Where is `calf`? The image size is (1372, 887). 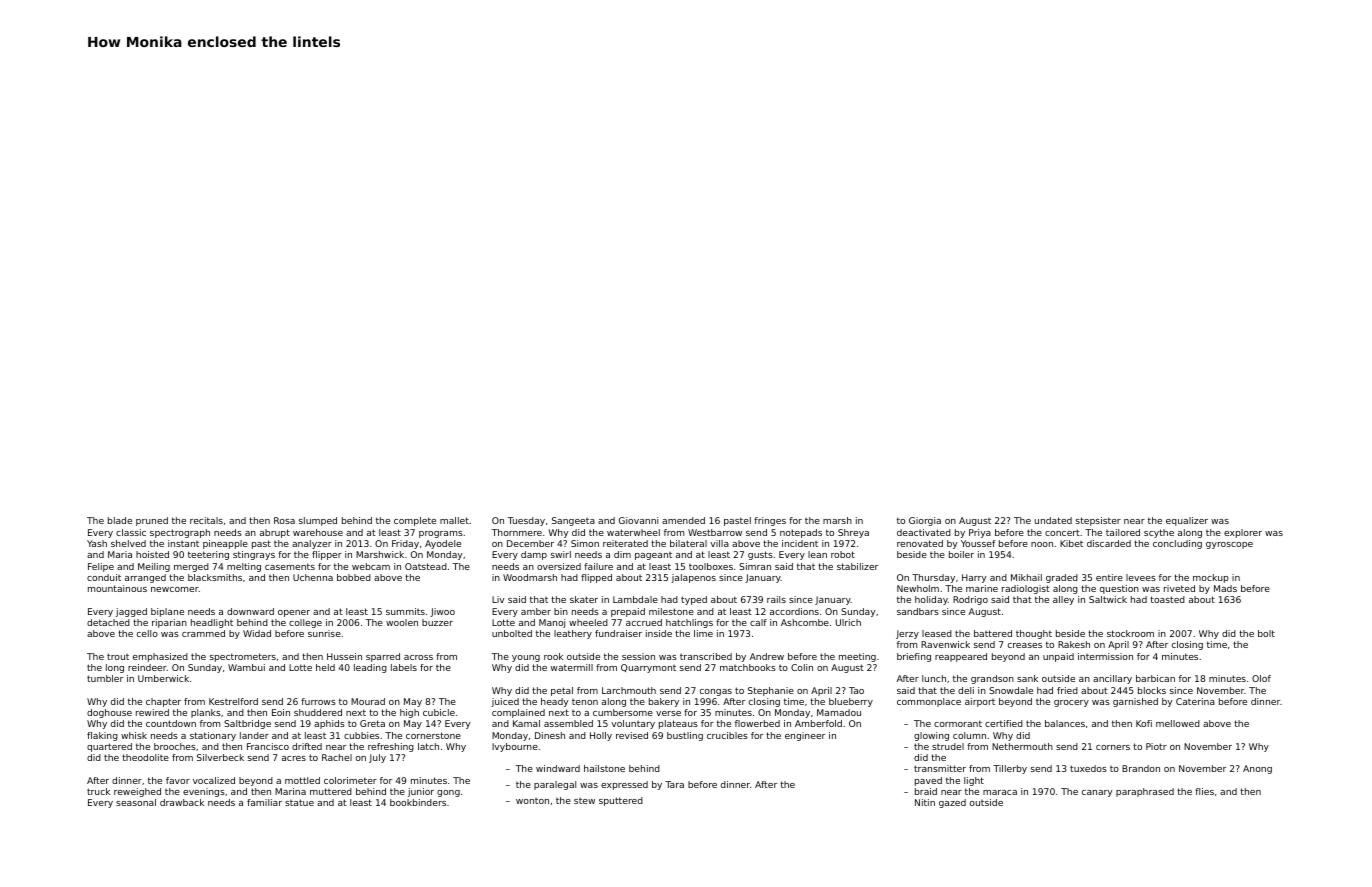 calf is located at coordinates (758, 622).
